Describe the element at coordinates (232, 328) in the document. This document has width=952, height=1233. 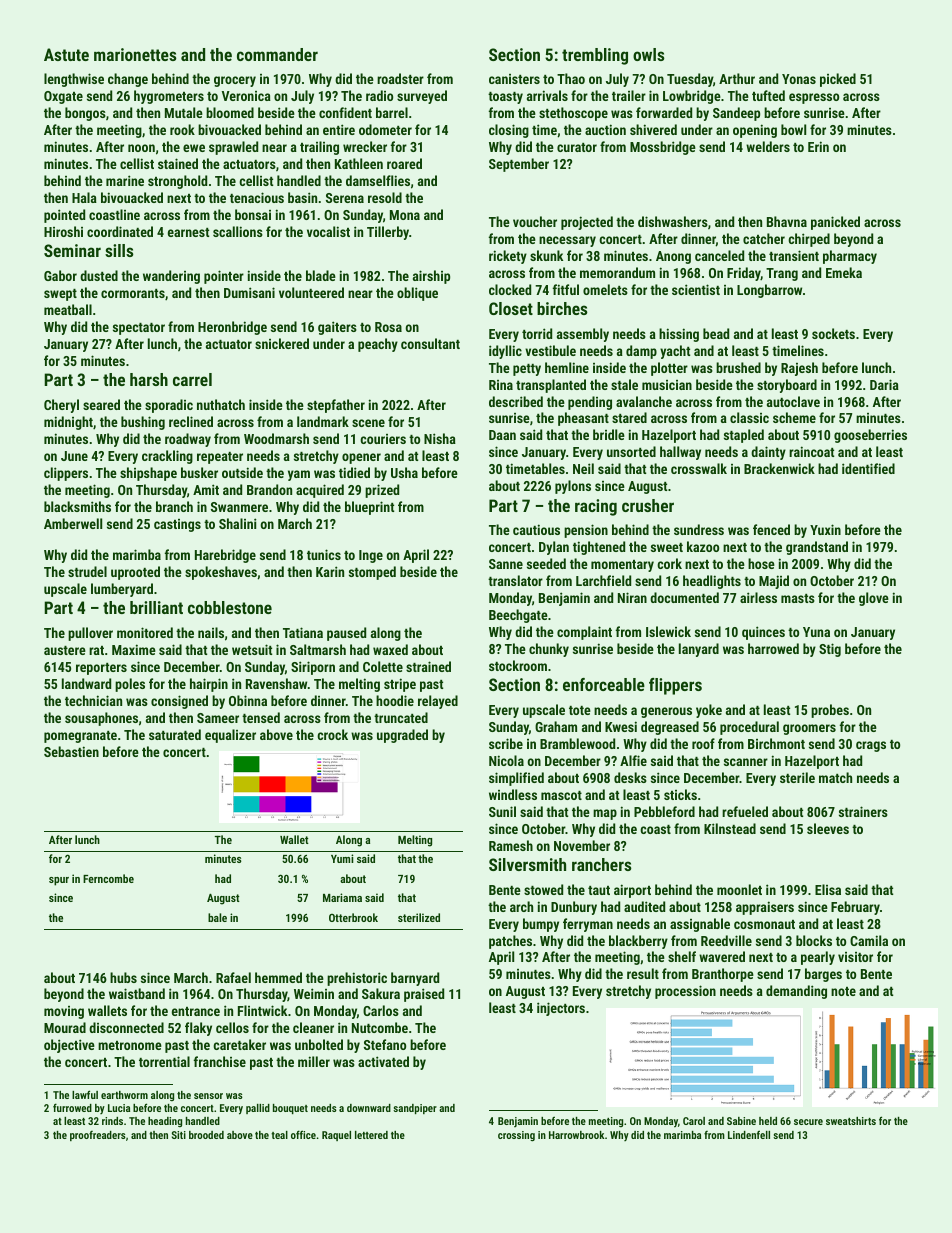
I see `Heronbridge` at that location.
